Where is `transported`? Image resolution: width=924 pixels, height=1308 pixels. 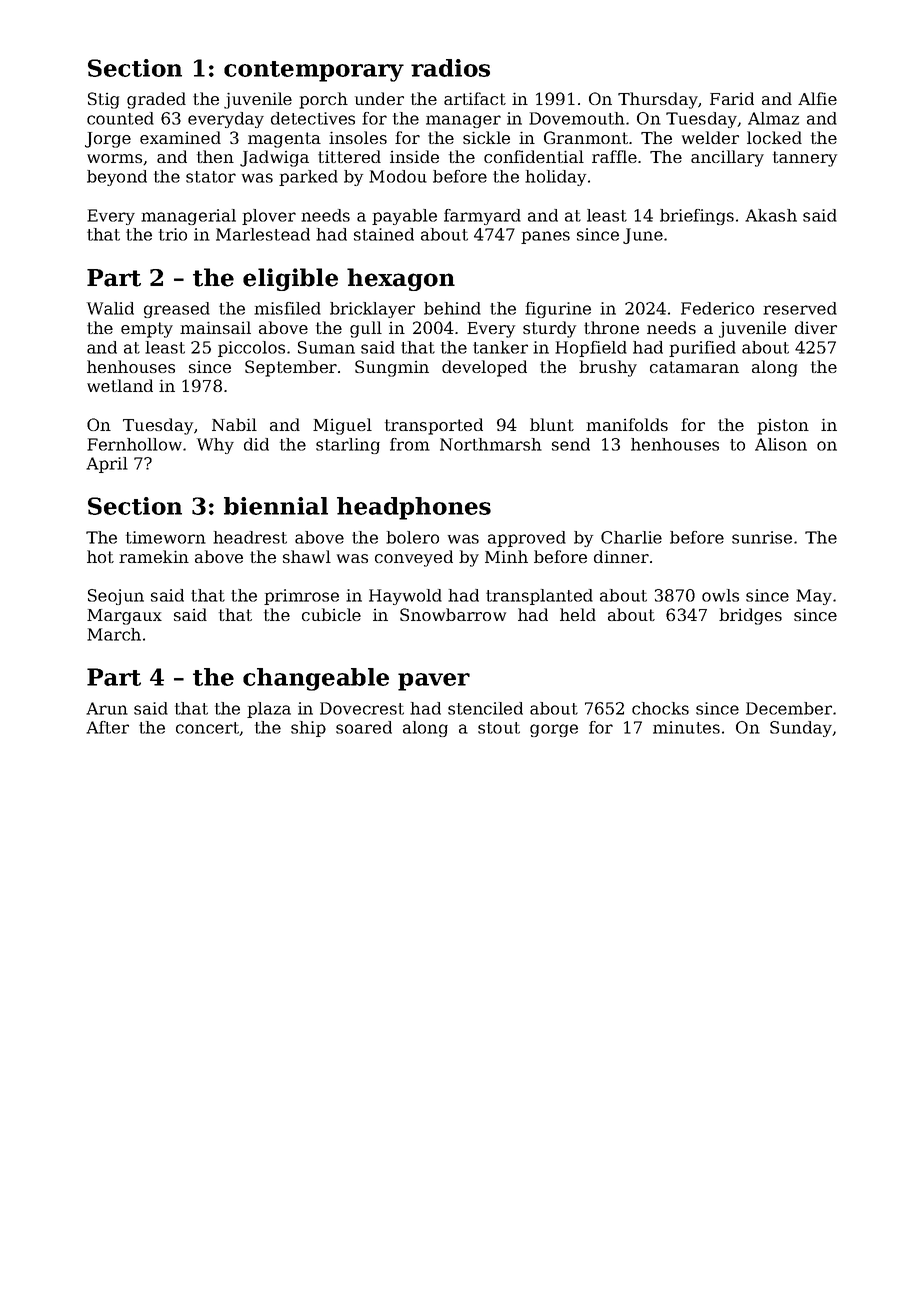 transported is located at coordinates (434, 426).
